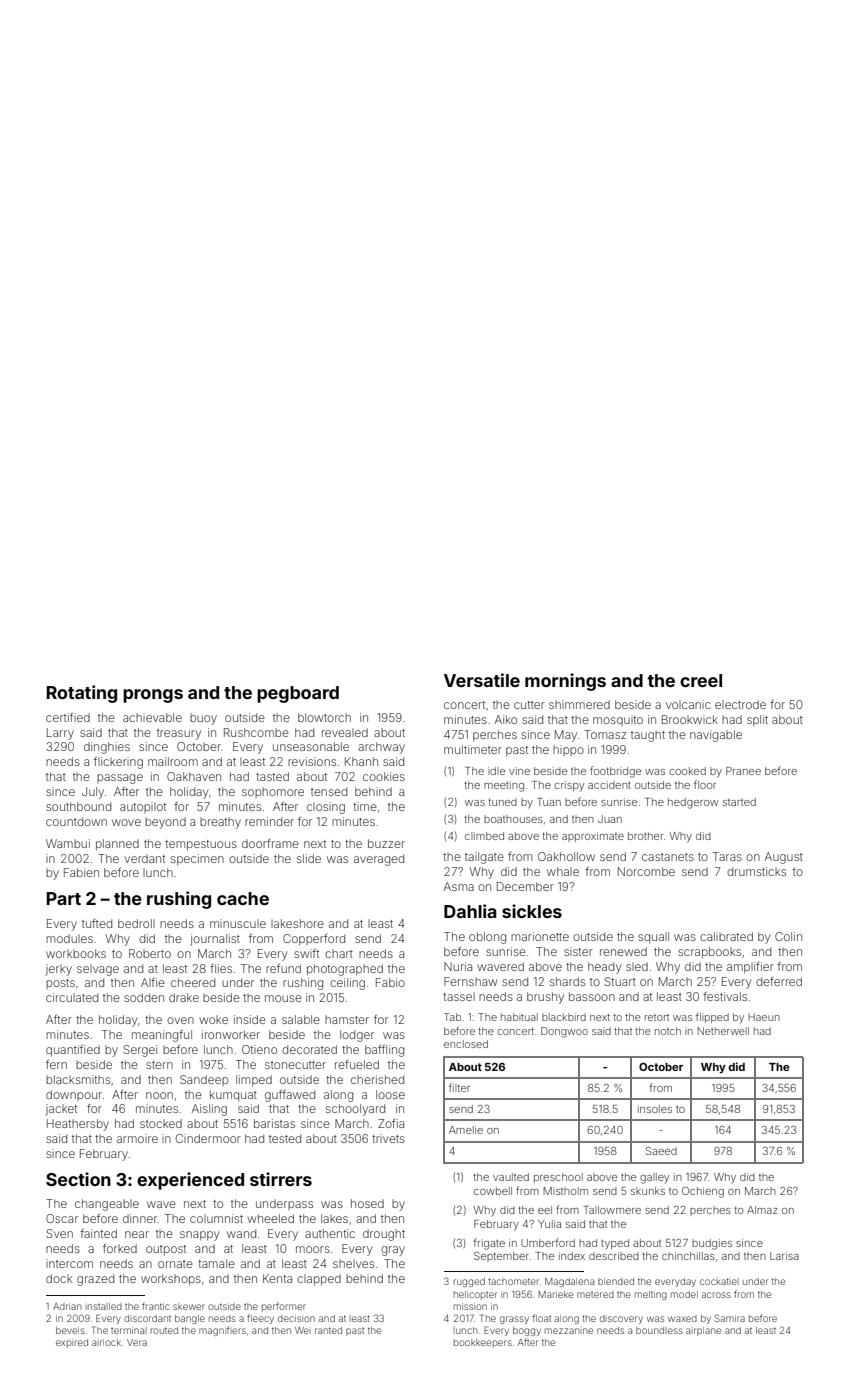 The height and width of the image is (1400, 849). Describe the element at coordinates (367, 1203) in the image. I see `hosed` at that location.
